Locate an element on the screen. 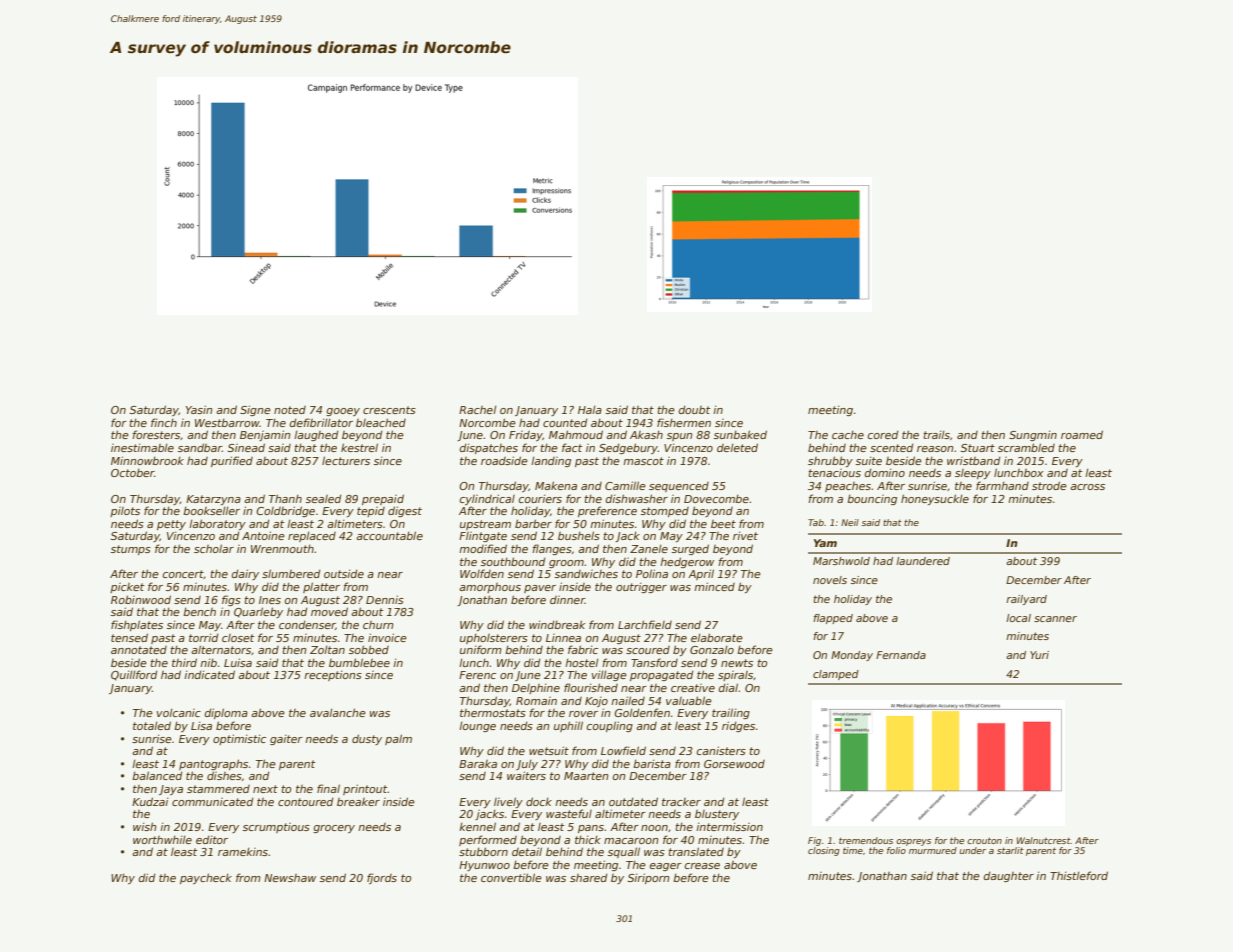 The image size is (1233, 952). railyard is located at coordinates (1026, 600).
